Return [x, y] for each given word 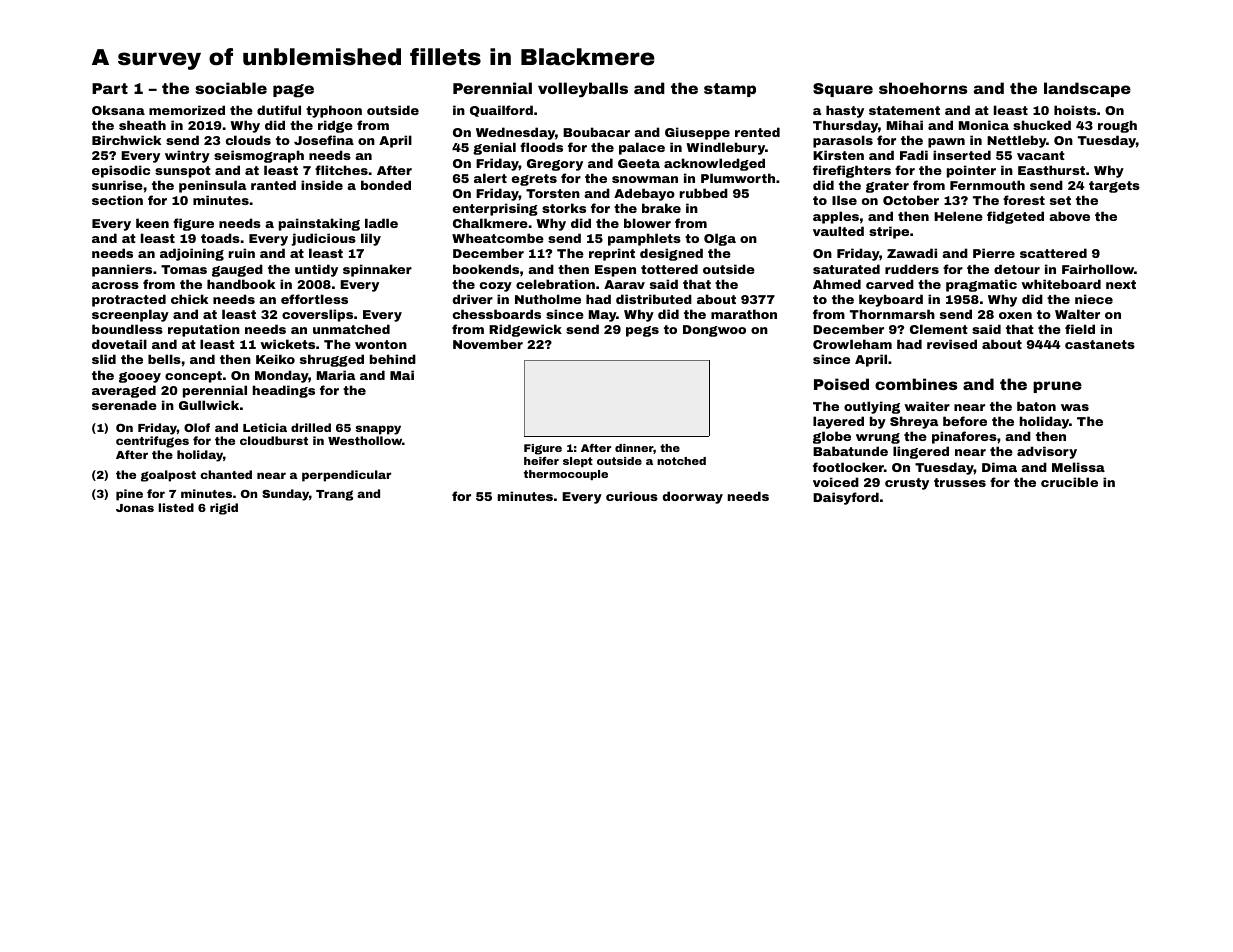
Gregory [555, 165]
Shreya [914, 422]
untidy [316, 270]
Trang [334, 495]
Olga [720, 239]
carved [890, 284]
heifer [541, 461]
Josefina [324, 140]
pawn [946, 143]
